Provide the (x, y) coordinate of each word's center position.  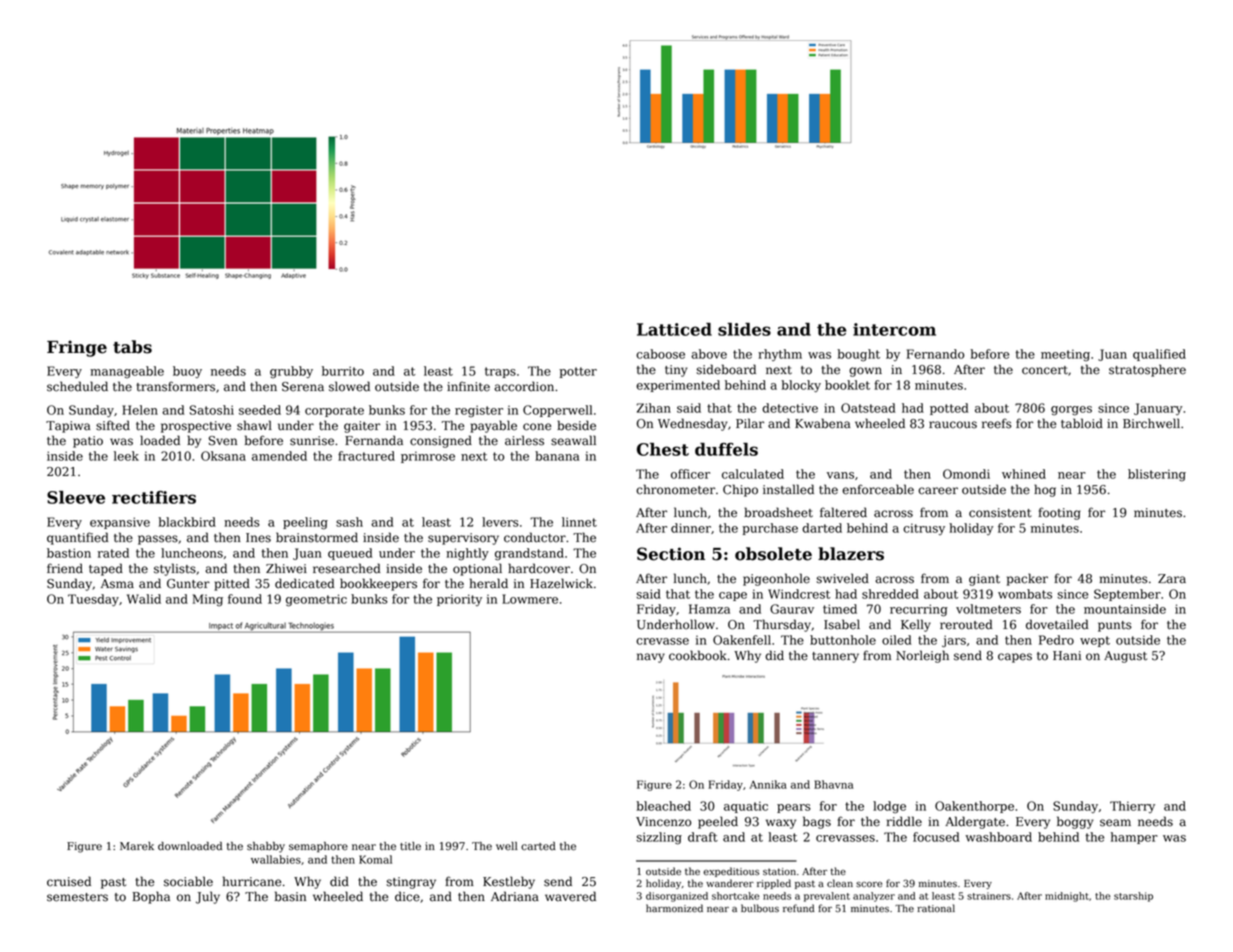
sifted (113, 425)
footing (1059, 513)
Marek (137, 846)
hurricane (252, 881)
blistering (1157, 475)
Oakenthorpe (974, 807)
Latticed (674, 329)
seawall (573, 440)
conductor (535, 537)
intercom (894, 329)
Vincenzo (663, 822)
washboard (998, 837)
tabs (132, 347)
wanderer (730, 883)
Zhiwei (286, 568)
